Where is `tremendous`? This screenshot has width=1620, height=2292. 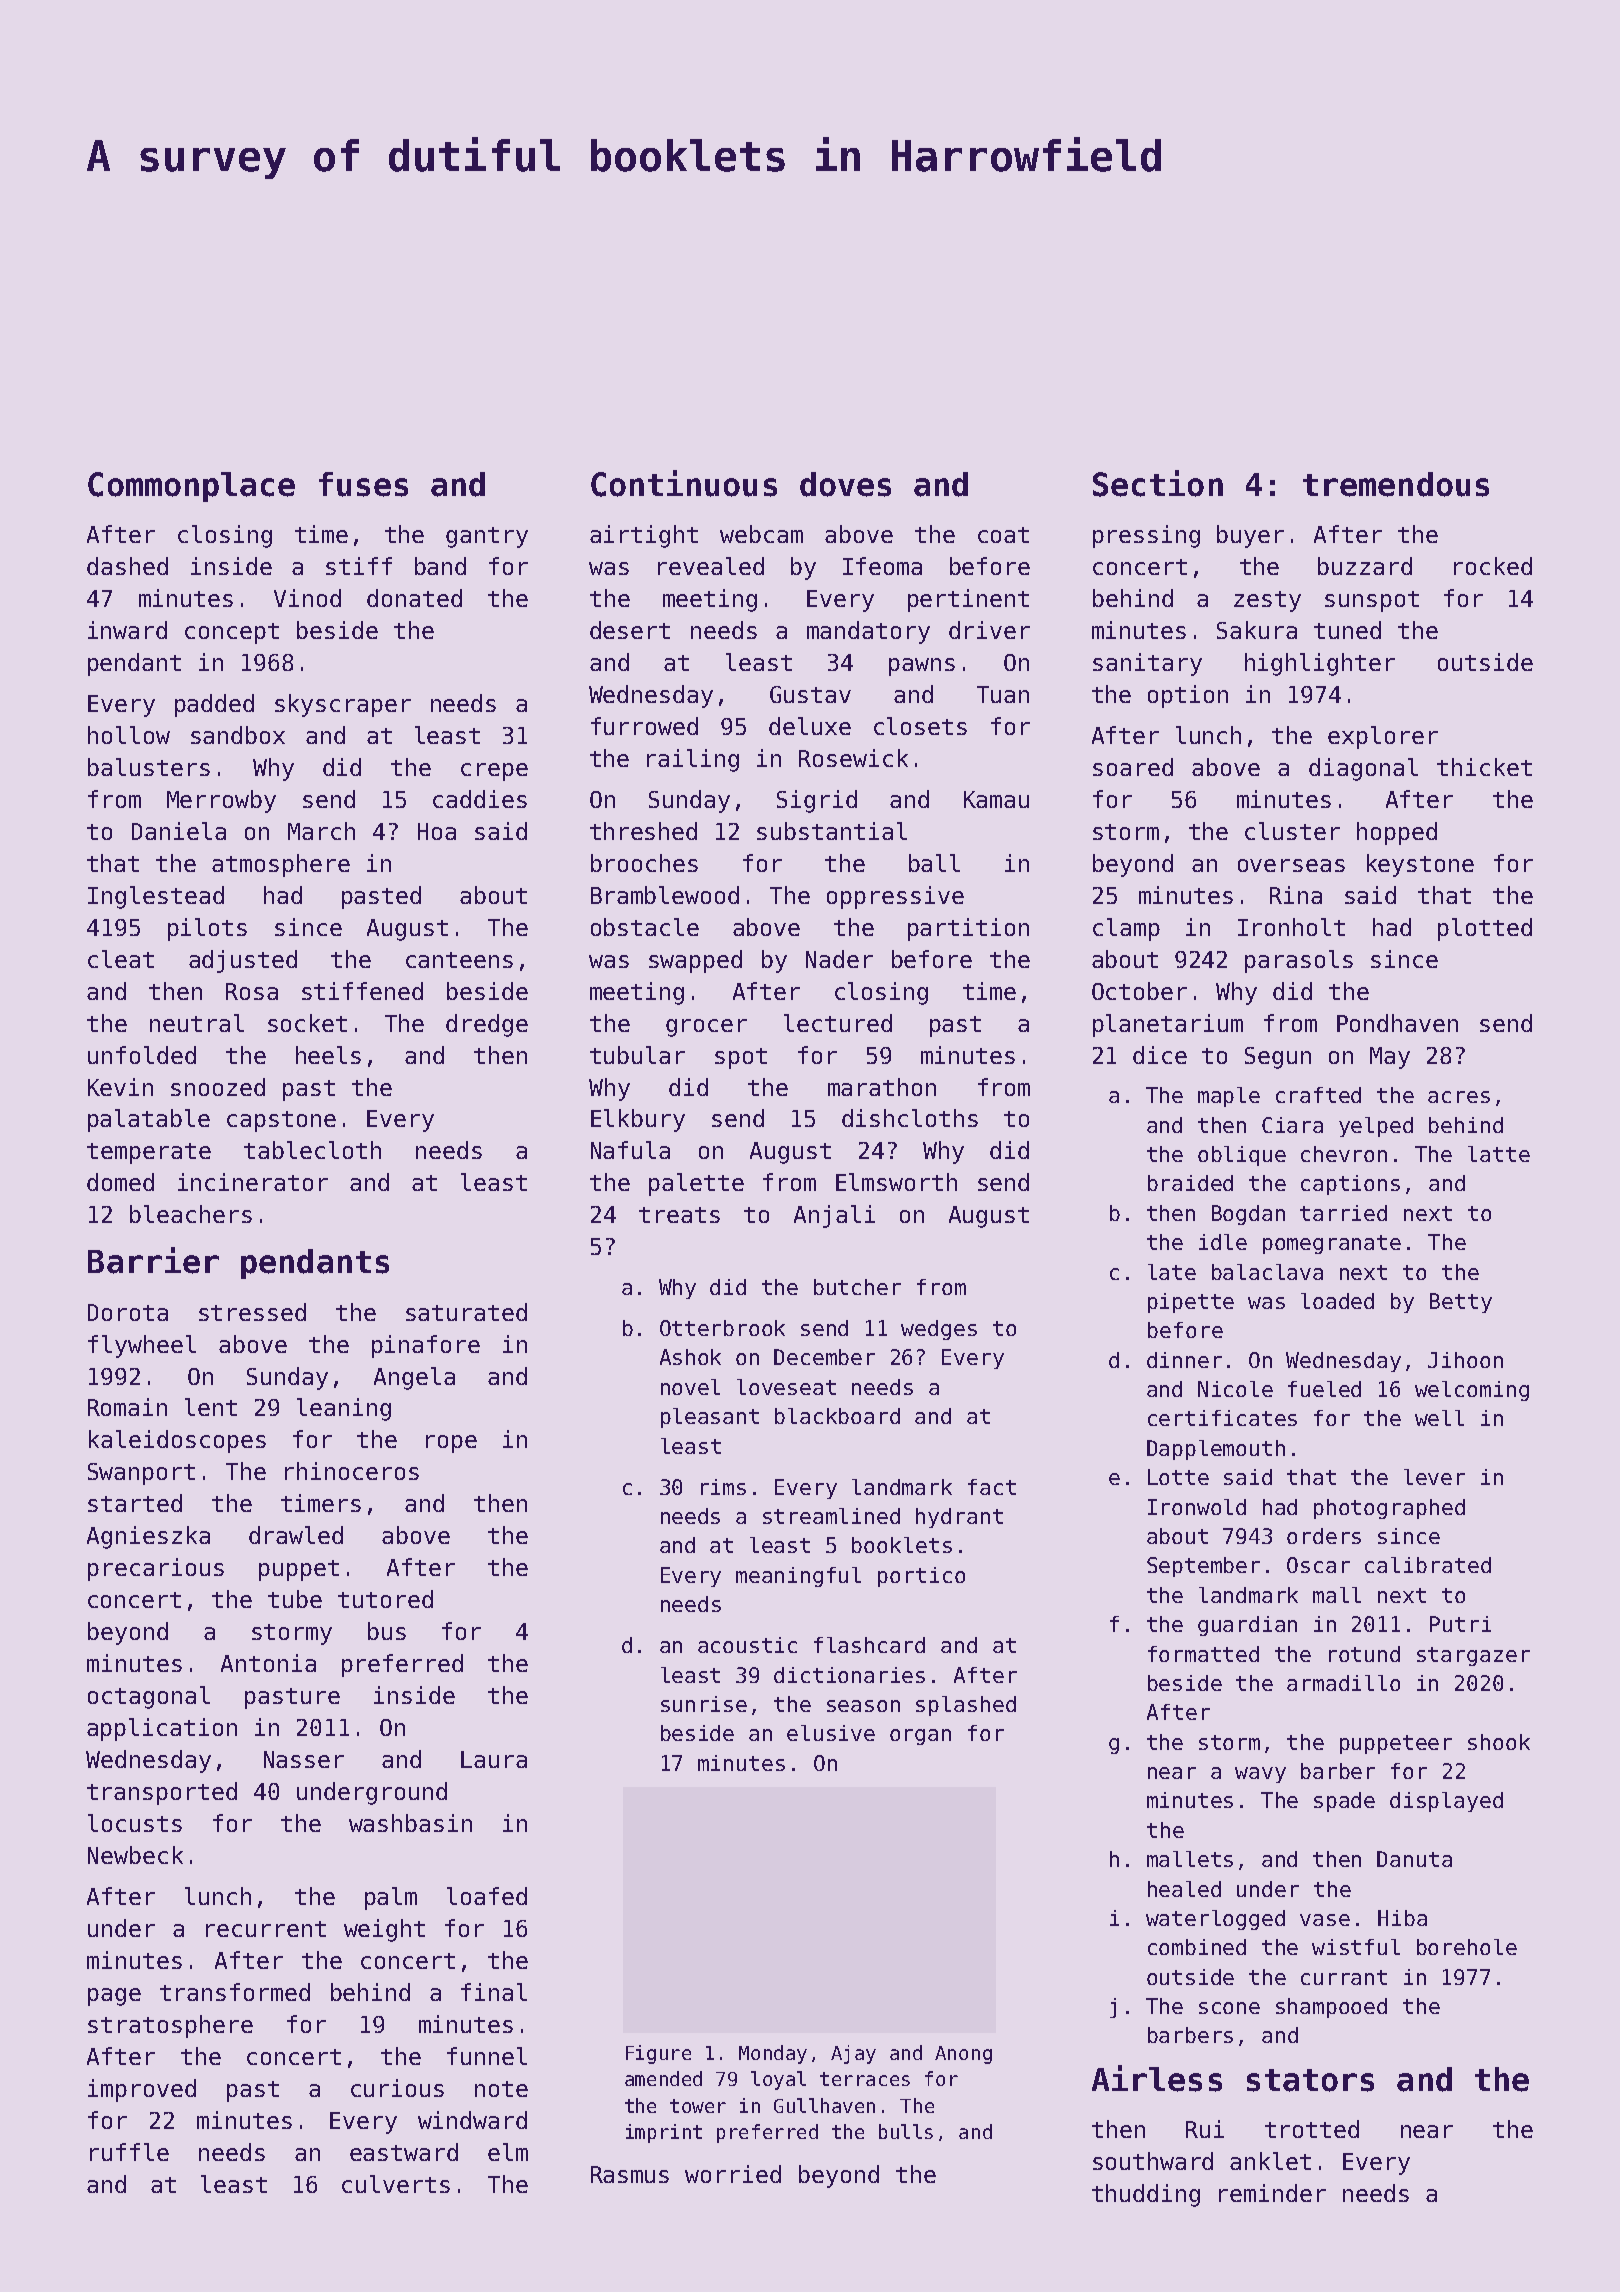 tremendous is located at coordinates (1396, 484).
